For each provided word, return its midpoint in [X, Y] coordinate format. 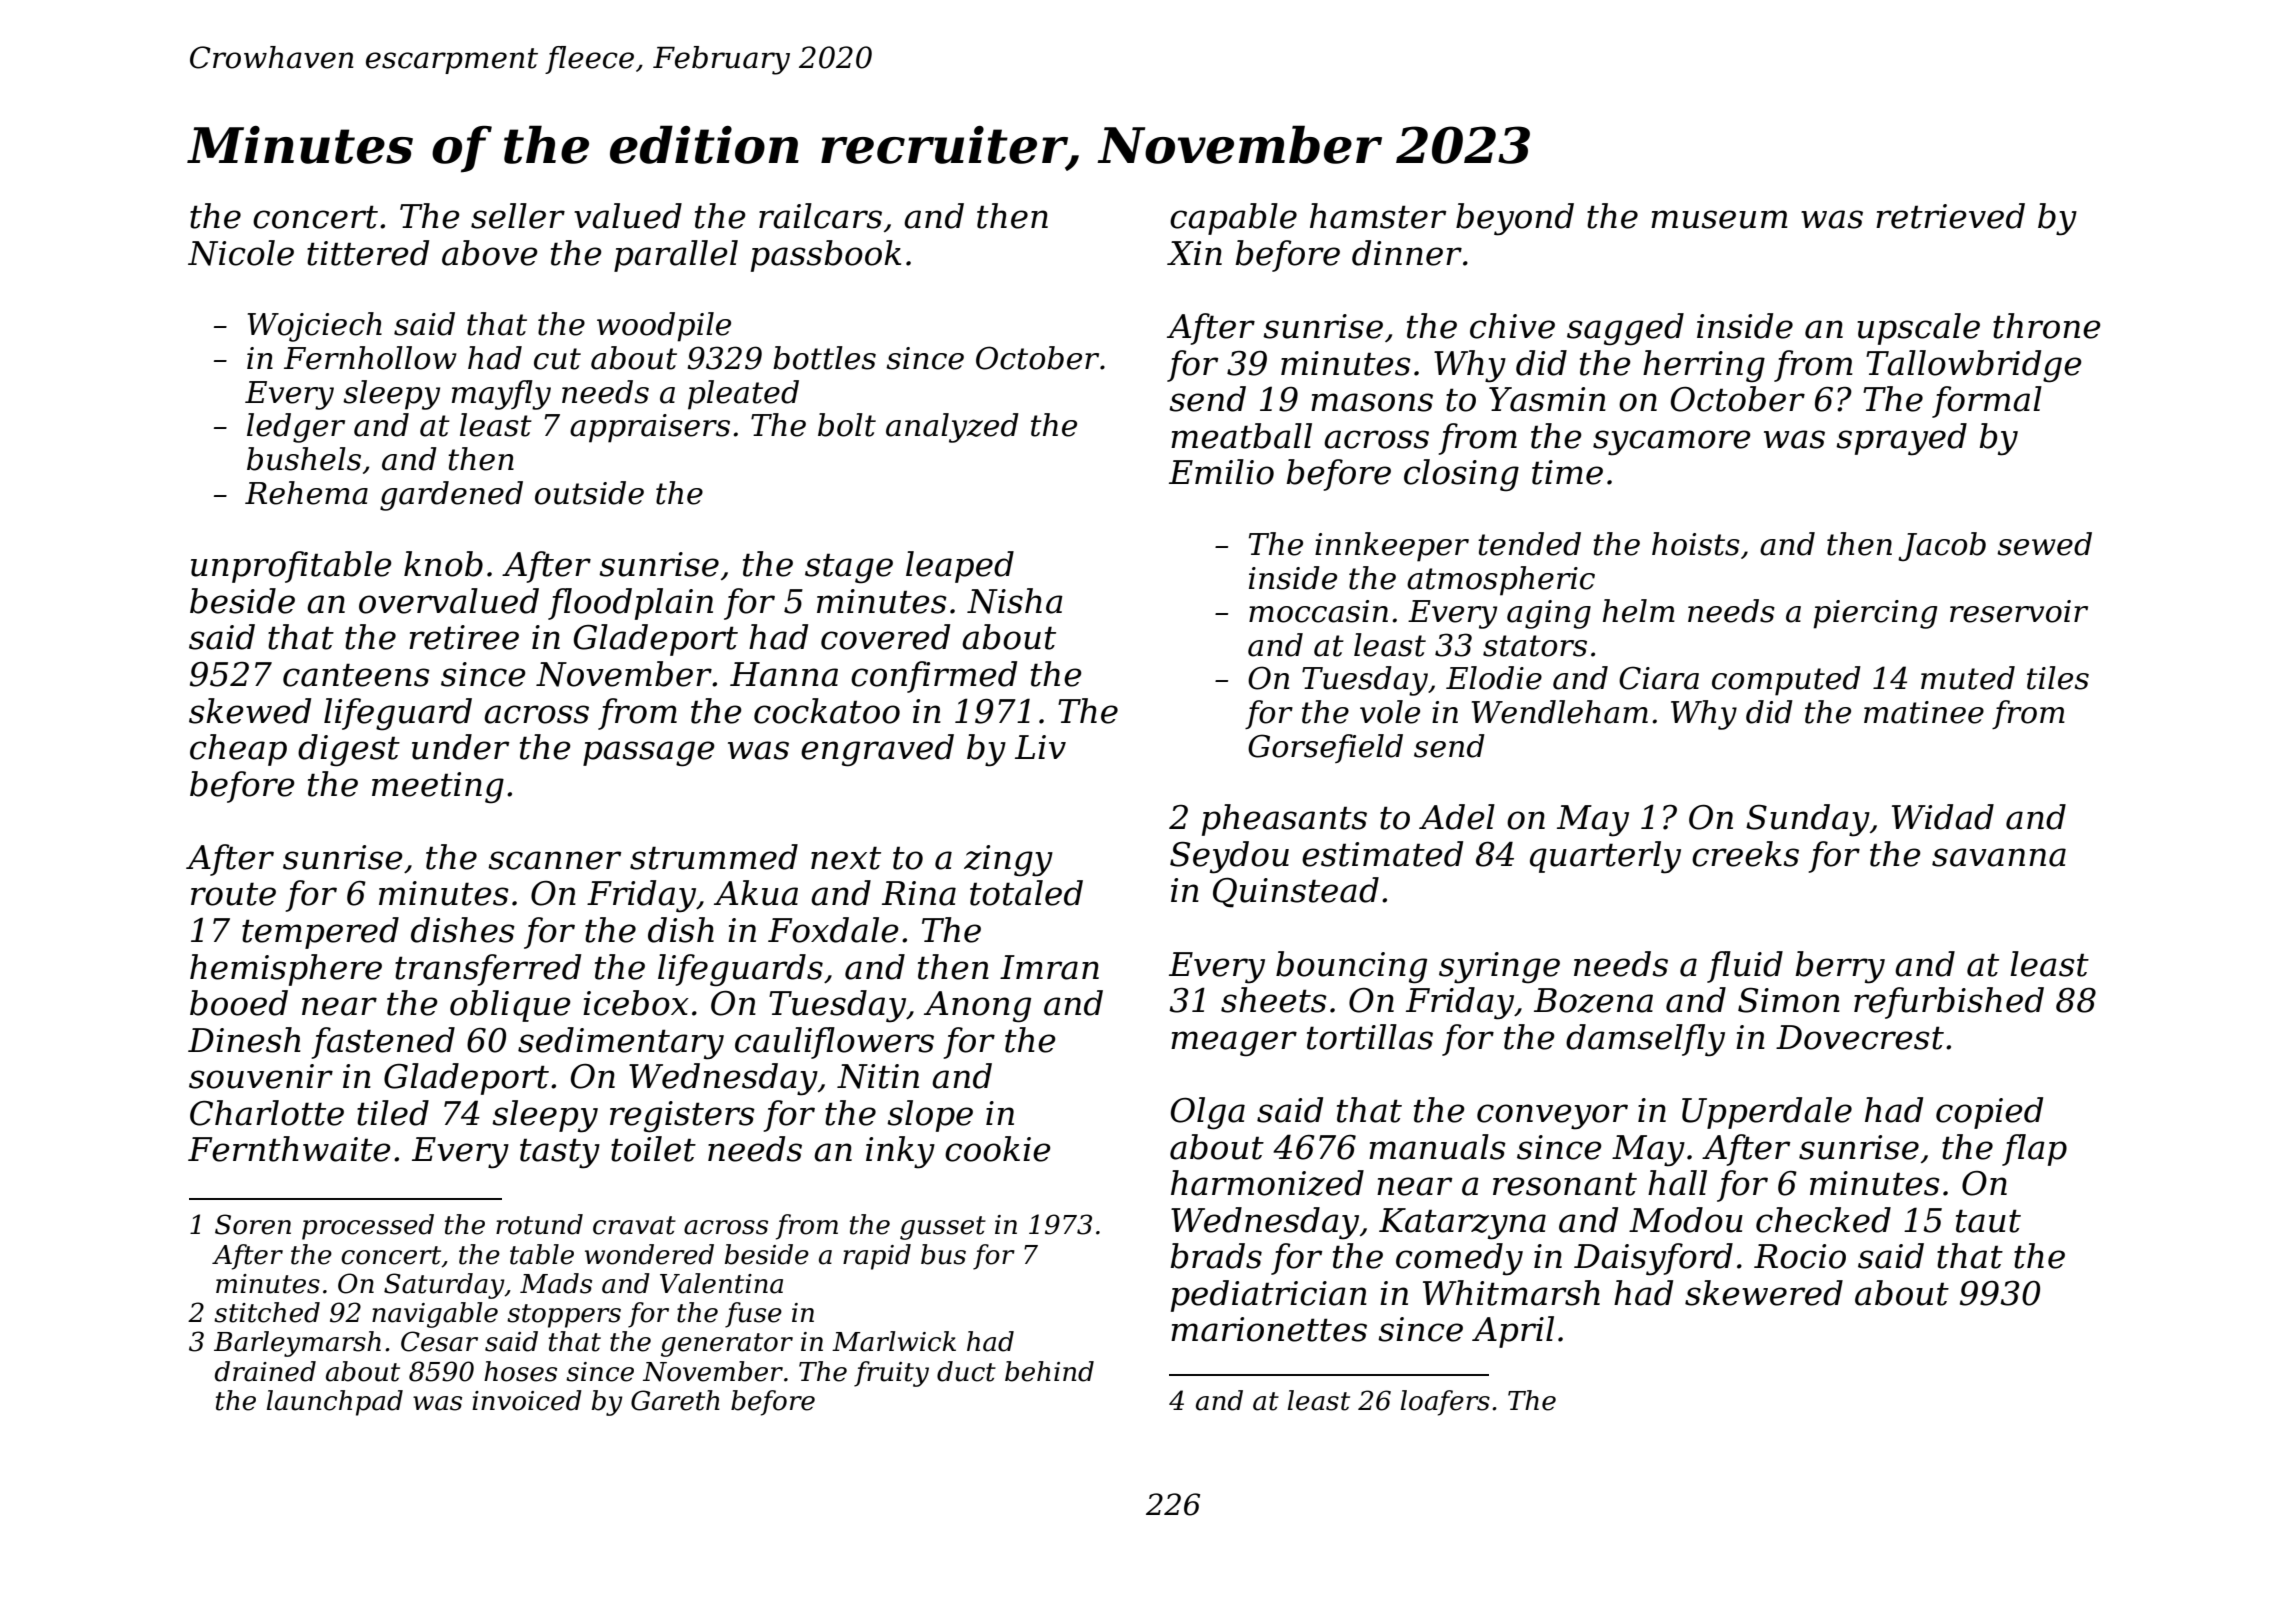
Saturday [444, 1286]
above [489, 253]
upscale [1918, 329]
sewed [2044, 544]
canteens [356, 675]
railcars [820, 216]
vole [1390, 712]
